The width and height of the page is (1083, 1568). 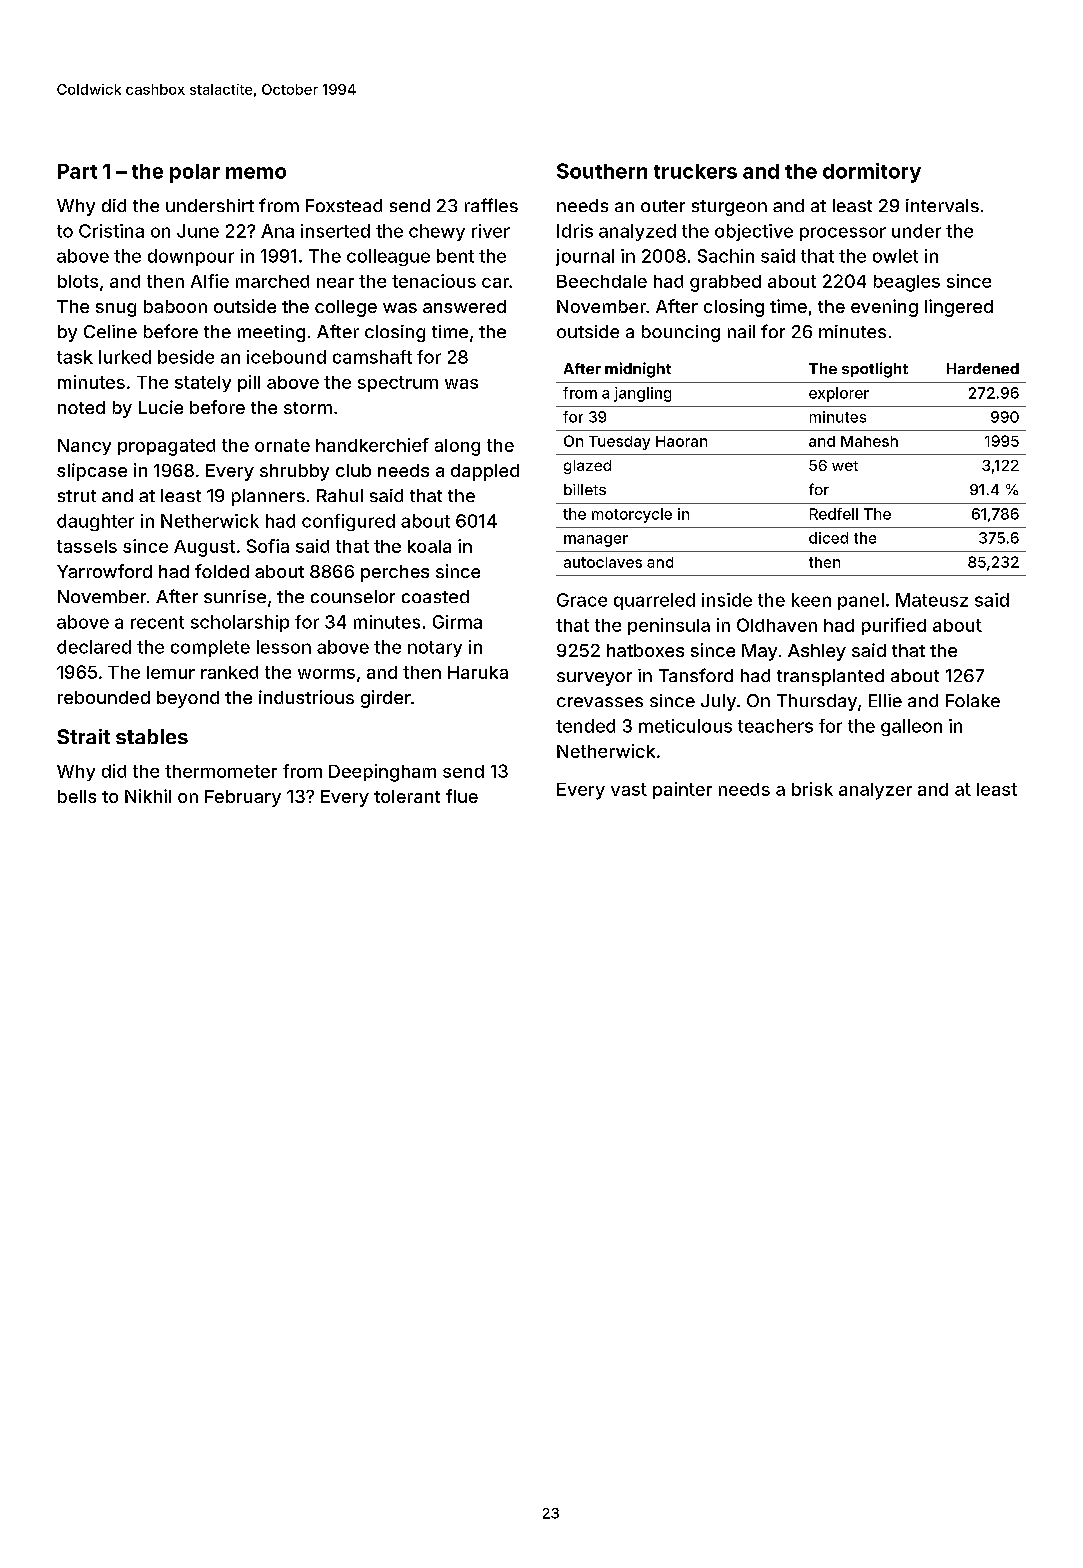 I want to click on planners, so click(x=268, y=497).
